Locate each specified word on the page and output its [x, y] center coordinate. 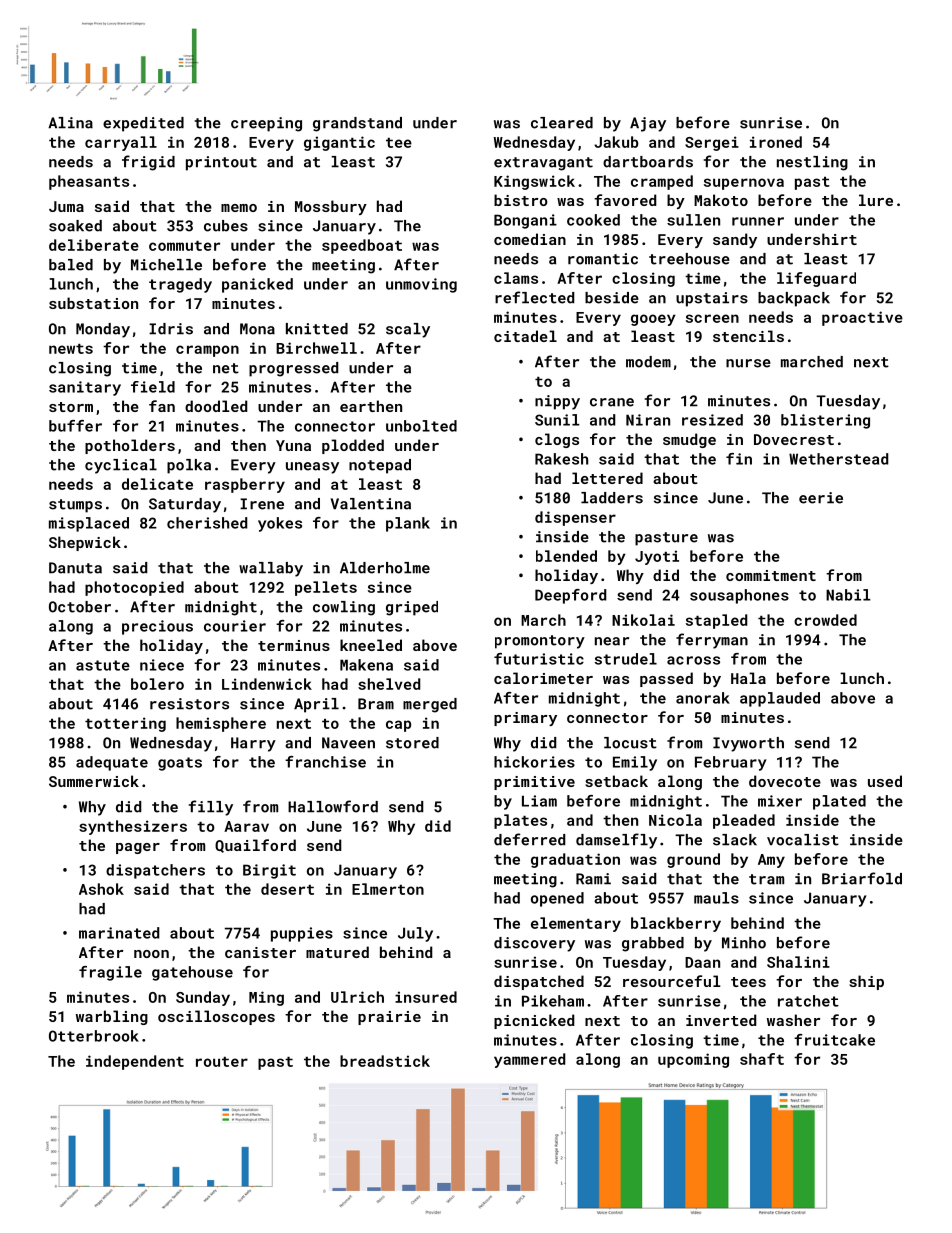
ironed [776, 142]
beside [612, 298]
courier [235, 626]
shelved [389, 684]
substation [93, 303]
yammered [529, 1060]
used [885, 781]
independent [135, 1062]
